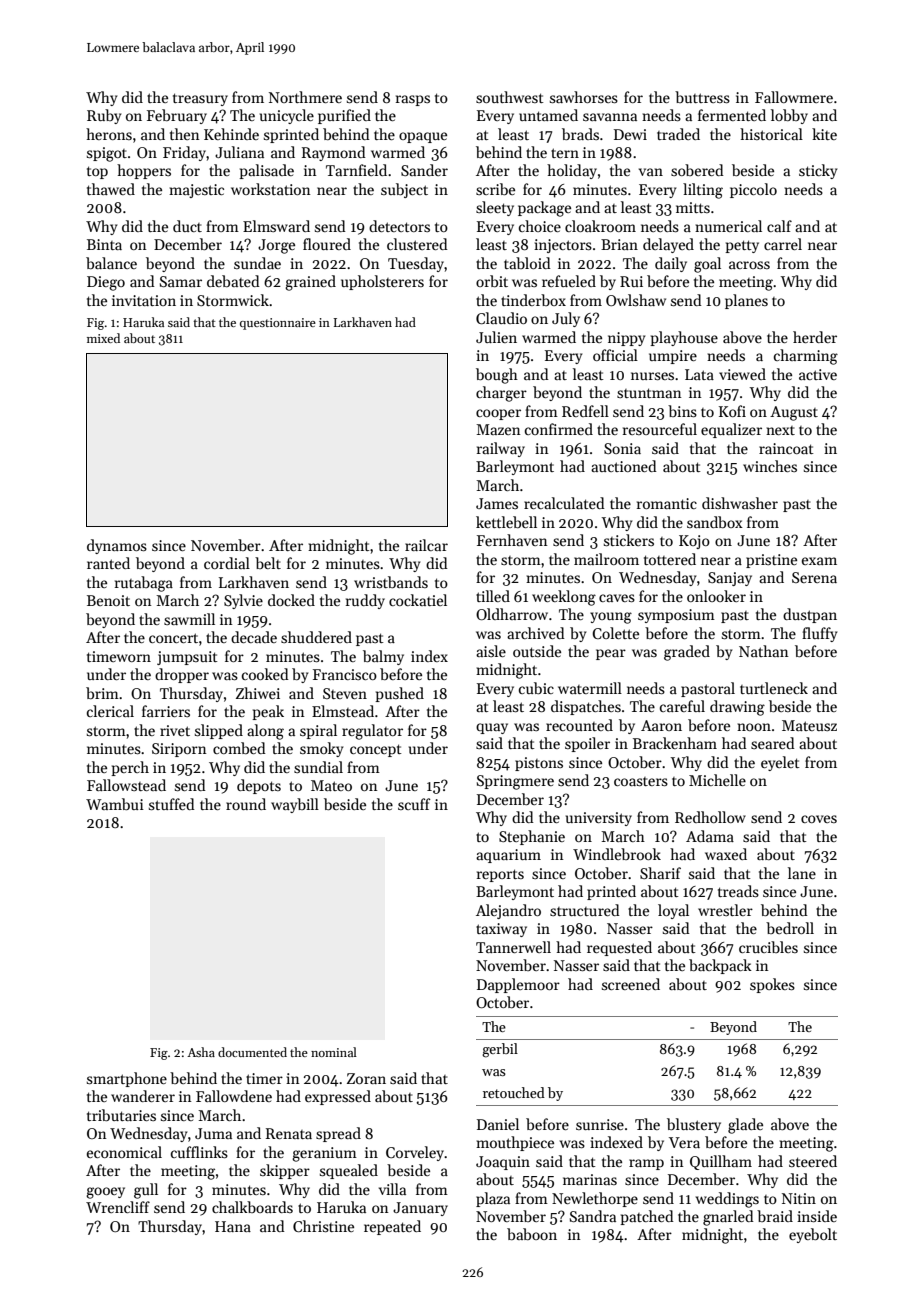 This screenshot has height=1308, width=924. What do you see at coordinates (323, 1226) in the screenshot?
I see `Christine` at bounding box center [323, 1226].
